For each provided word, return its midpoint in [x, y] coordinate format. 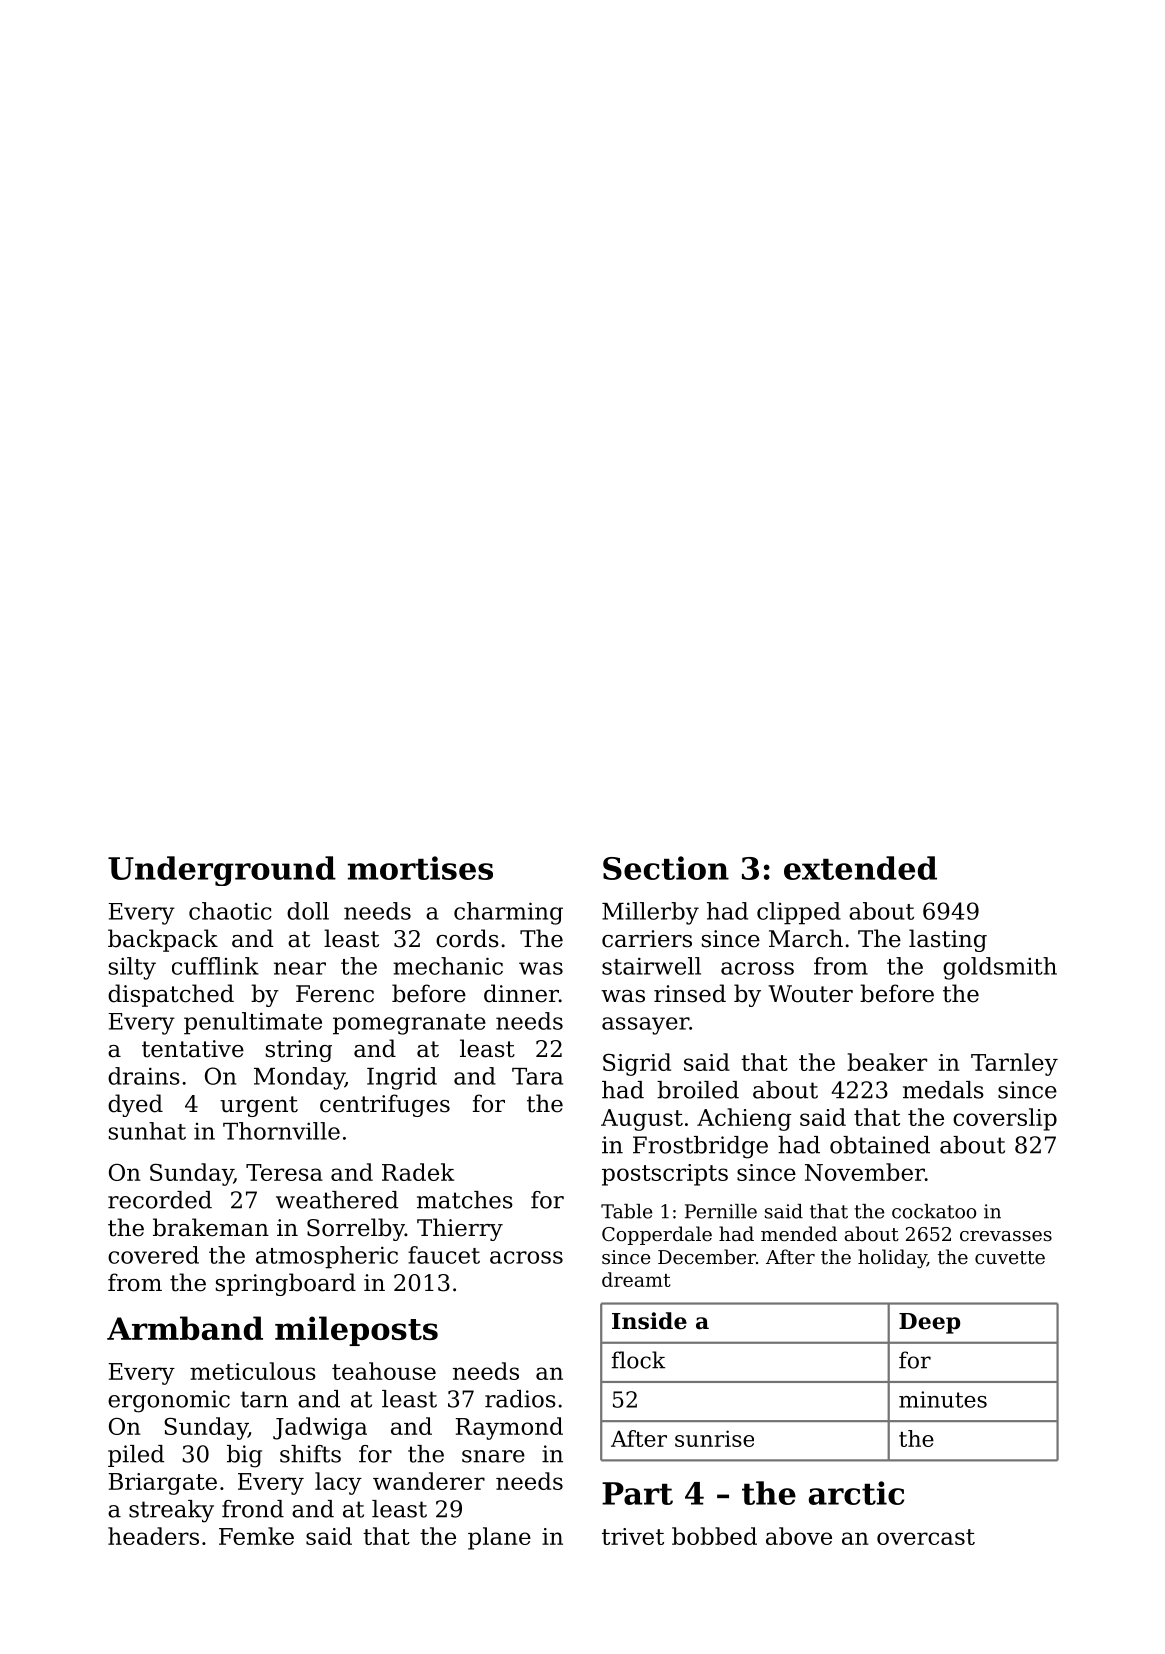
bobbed [714, 1536]
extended [860, 868]
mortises [420, 868]
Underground [222, 871]
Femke [256, 1536]
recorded [160, 1200]
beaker [887, 1062]
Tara [537, 1076]
